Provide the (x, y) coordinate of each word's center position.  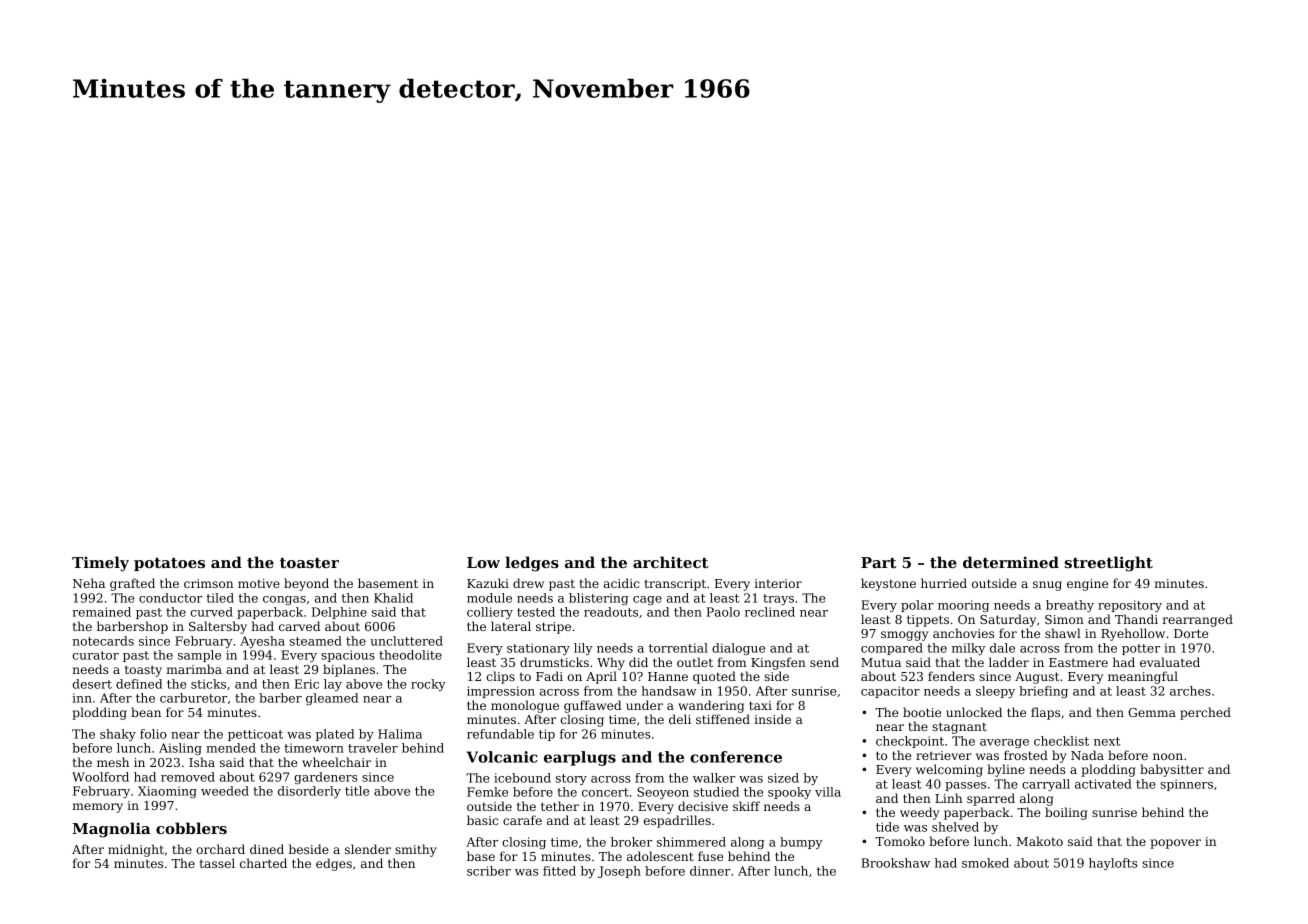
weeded (225, 791)
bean (146, 712)
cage (647, 600)
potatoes (169, 564)
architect (670, 562)
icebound (522, 778)
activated (1103, 784)
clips (501, 677)
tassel (217, 863)
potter (1141, 649)
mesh (113, 762)
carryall (1046, 785)
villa (828, 792)
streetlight (1109, 564)
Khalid (393, 598)
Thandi (1136, 619)
